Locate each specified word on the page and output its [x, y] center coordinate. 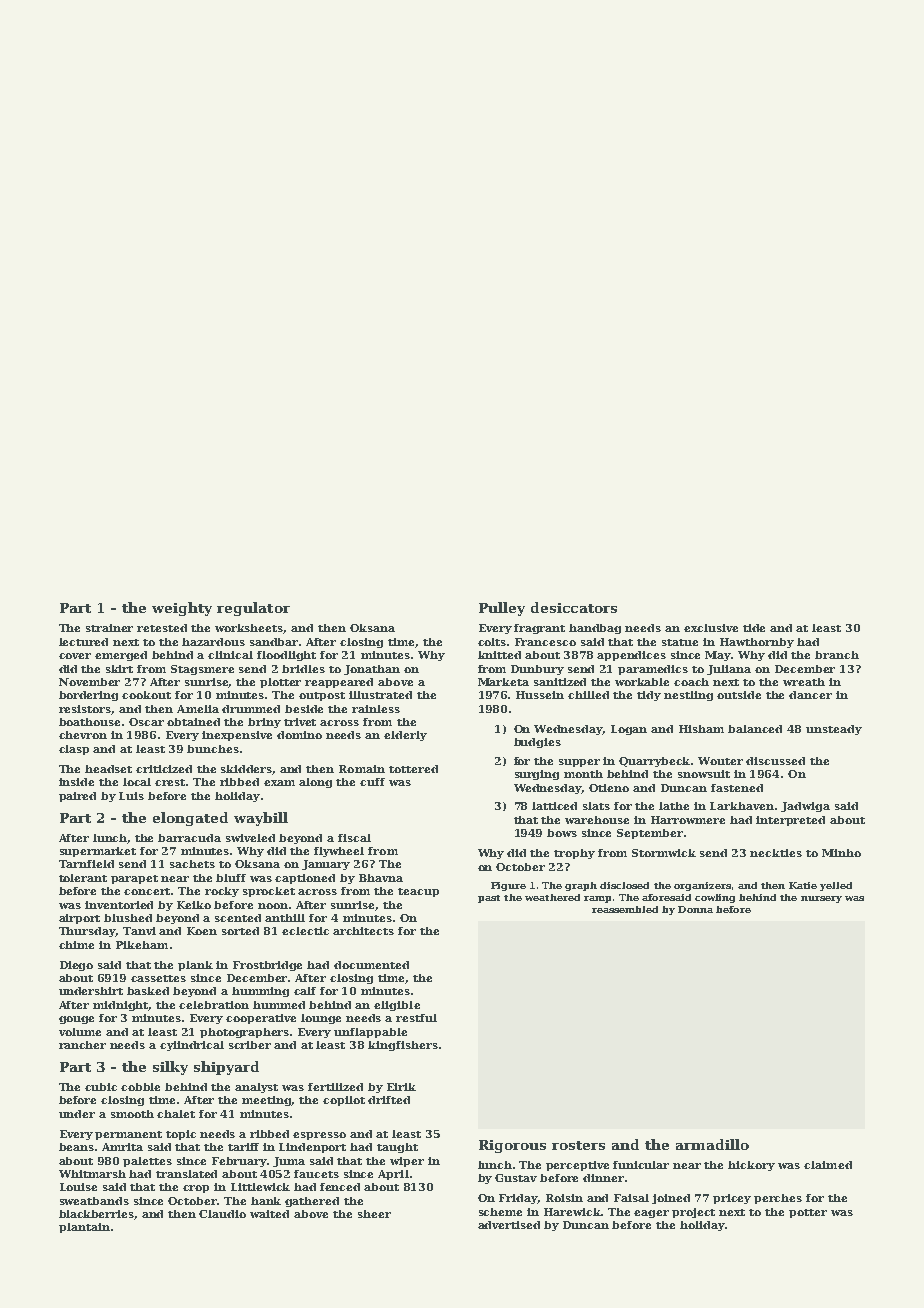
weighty [182, 609]
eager [651, 1214]
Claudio [222, 1214]
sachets [192, 864]
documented [371, 965]
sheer [374, 1214]
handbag [595, 629]
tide [754, 628]
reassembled [625, 909]
